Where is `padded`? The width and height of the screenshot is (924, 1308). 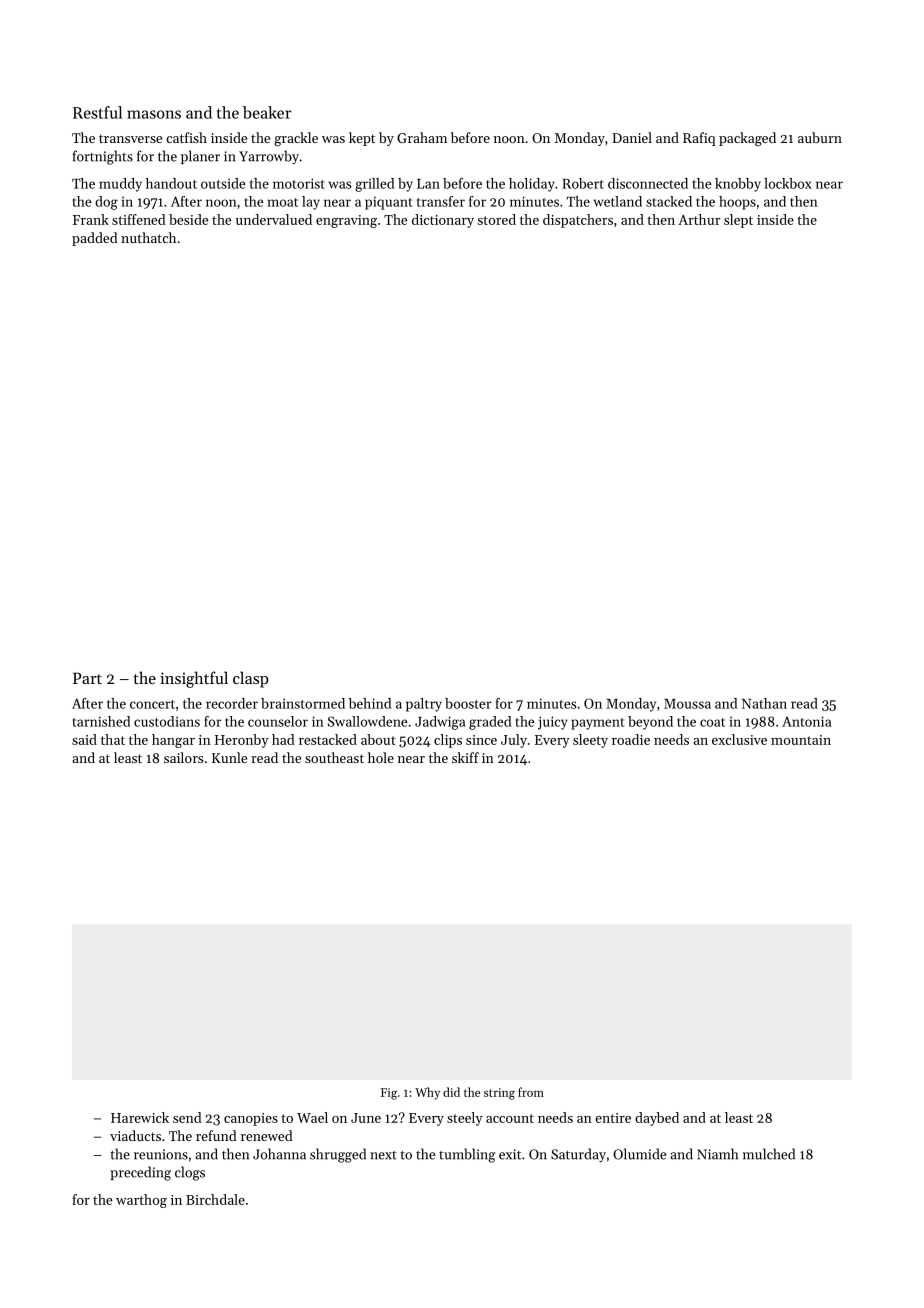
padded is located at coordinates (95, 239).
